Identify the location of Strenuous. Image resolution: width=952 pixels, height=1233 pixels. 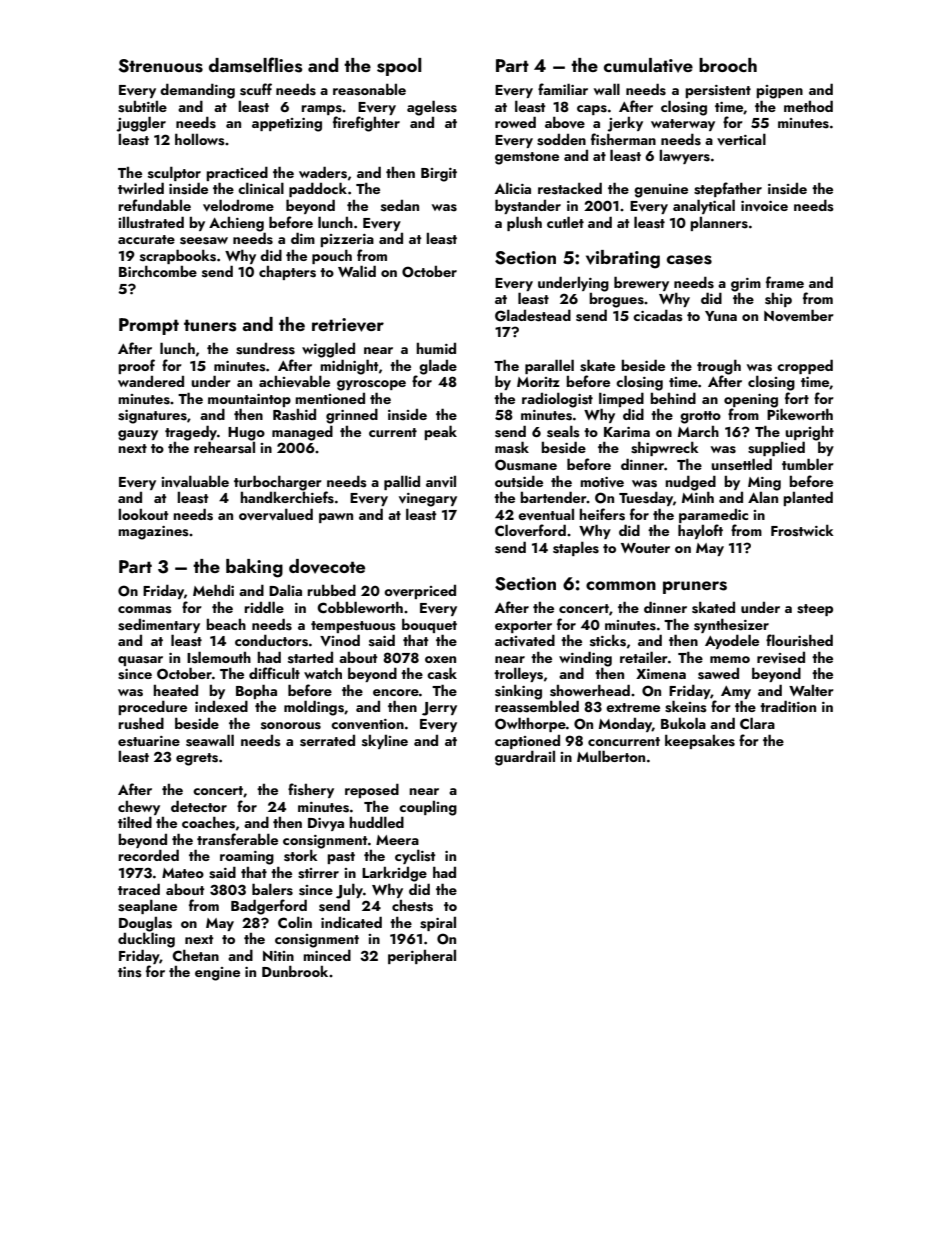
(160, 66).
